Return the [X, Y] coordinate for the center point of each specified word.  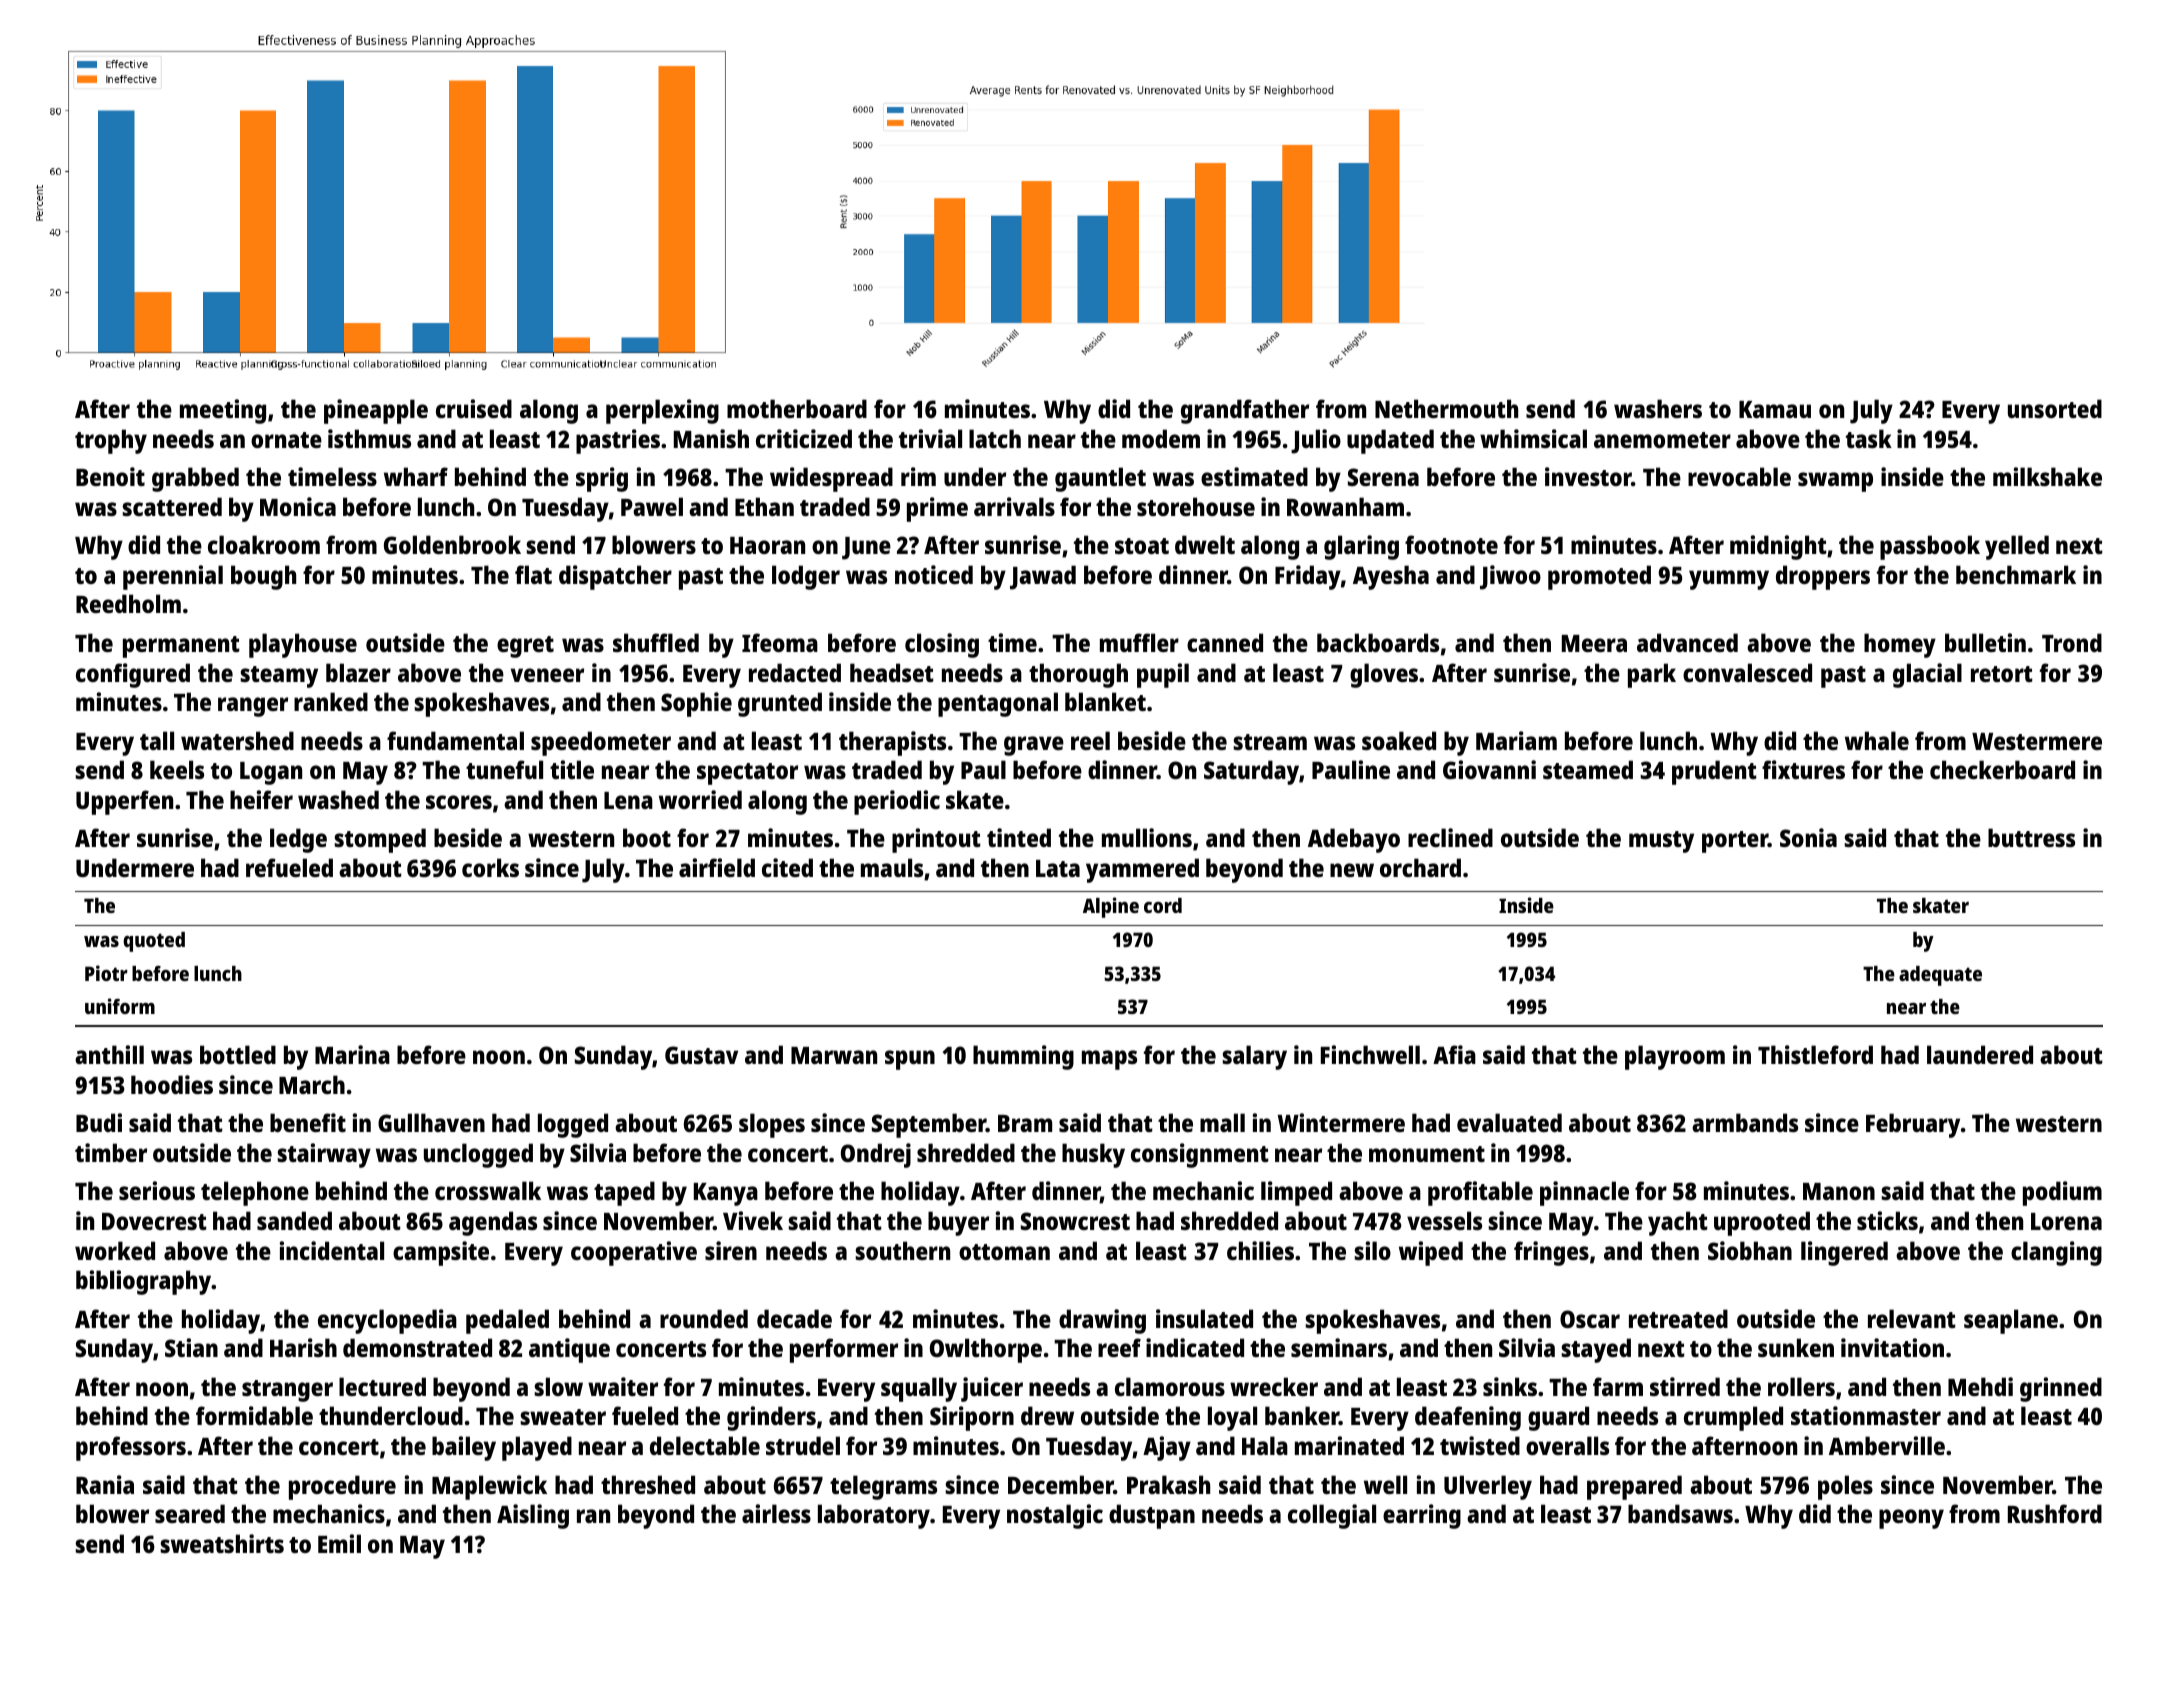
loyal [1232, 1418]
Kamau [1775, 409]
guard [1558, 1418]
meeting [223, 411]
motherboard [797, 408]
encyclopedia [387, 1321]
